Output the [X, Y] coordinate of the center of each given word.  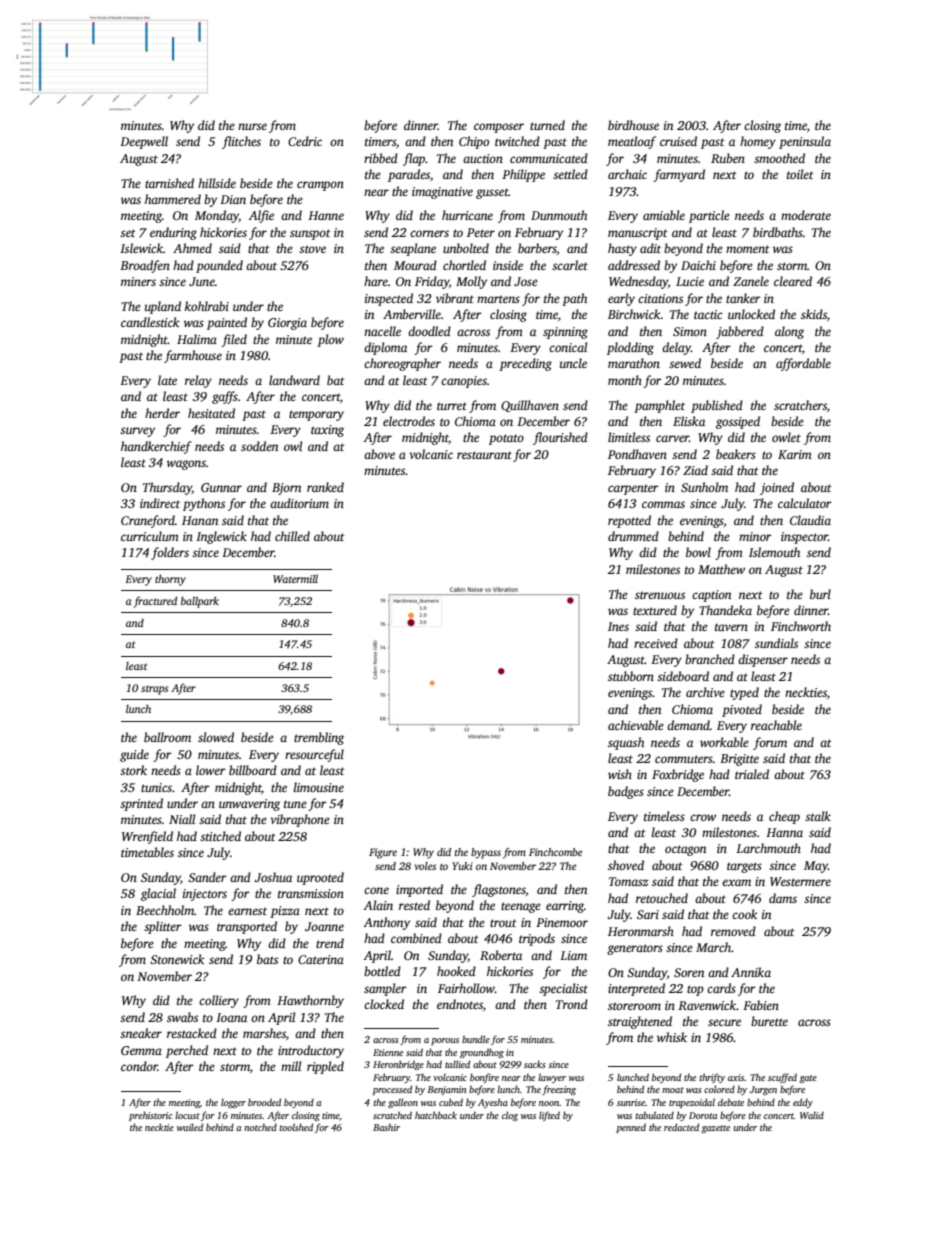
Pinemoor [562, 922]
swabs [182, 1017]
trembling [319, 738]
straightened [640, 1022]
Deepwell [144, 142]
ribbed [381, 158]
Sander [207, 877]
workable [724, 742]
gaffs [225, 397]
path [574, 299]
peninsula [805, 142]
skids [814, 314]
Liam [573, 955]
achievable [636, 725]
